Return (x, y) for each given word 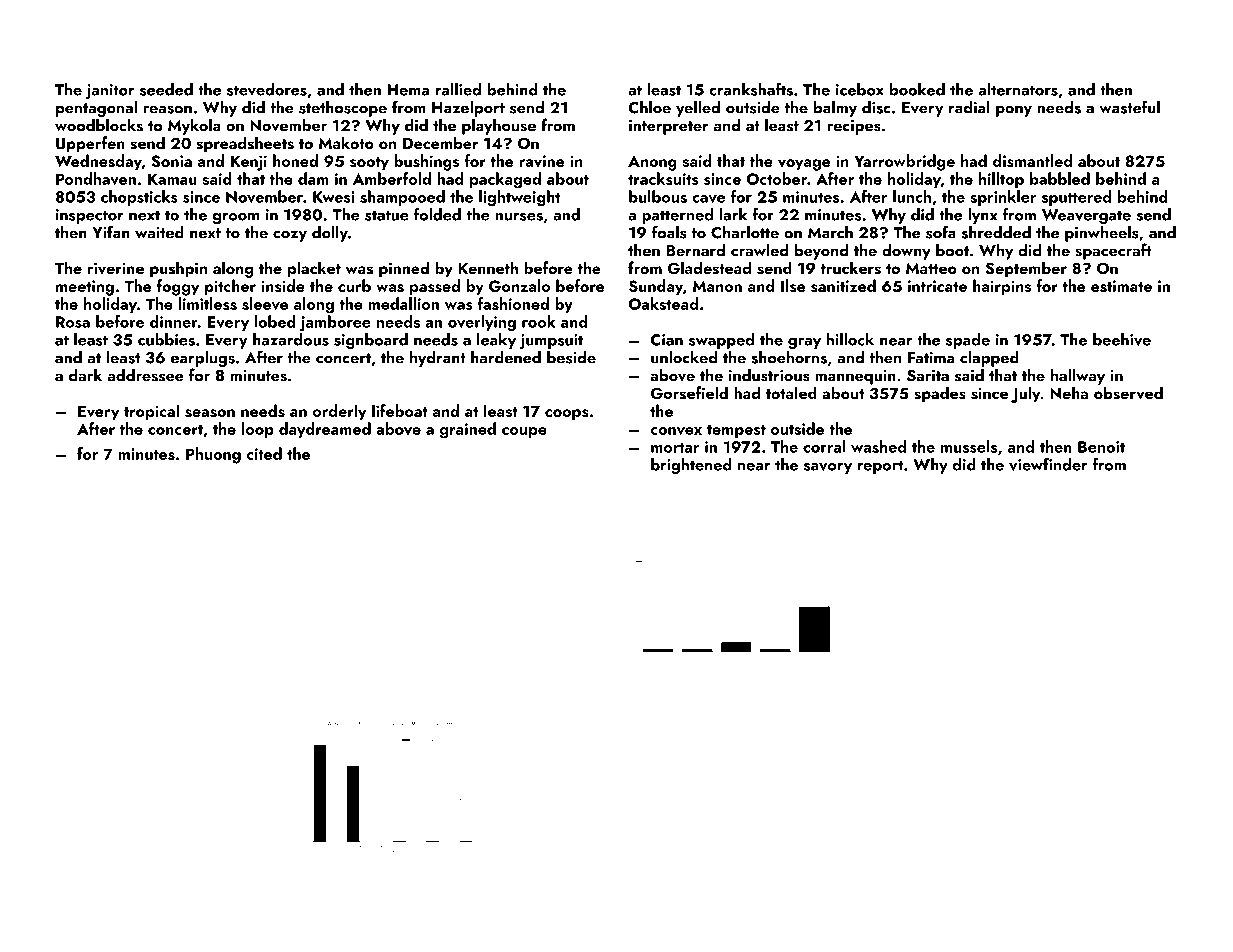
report (880, 467)
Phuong (213, 455)
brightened (691, 466)
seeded (166, 89)
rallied (458, 89)
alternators (1018, 89)
